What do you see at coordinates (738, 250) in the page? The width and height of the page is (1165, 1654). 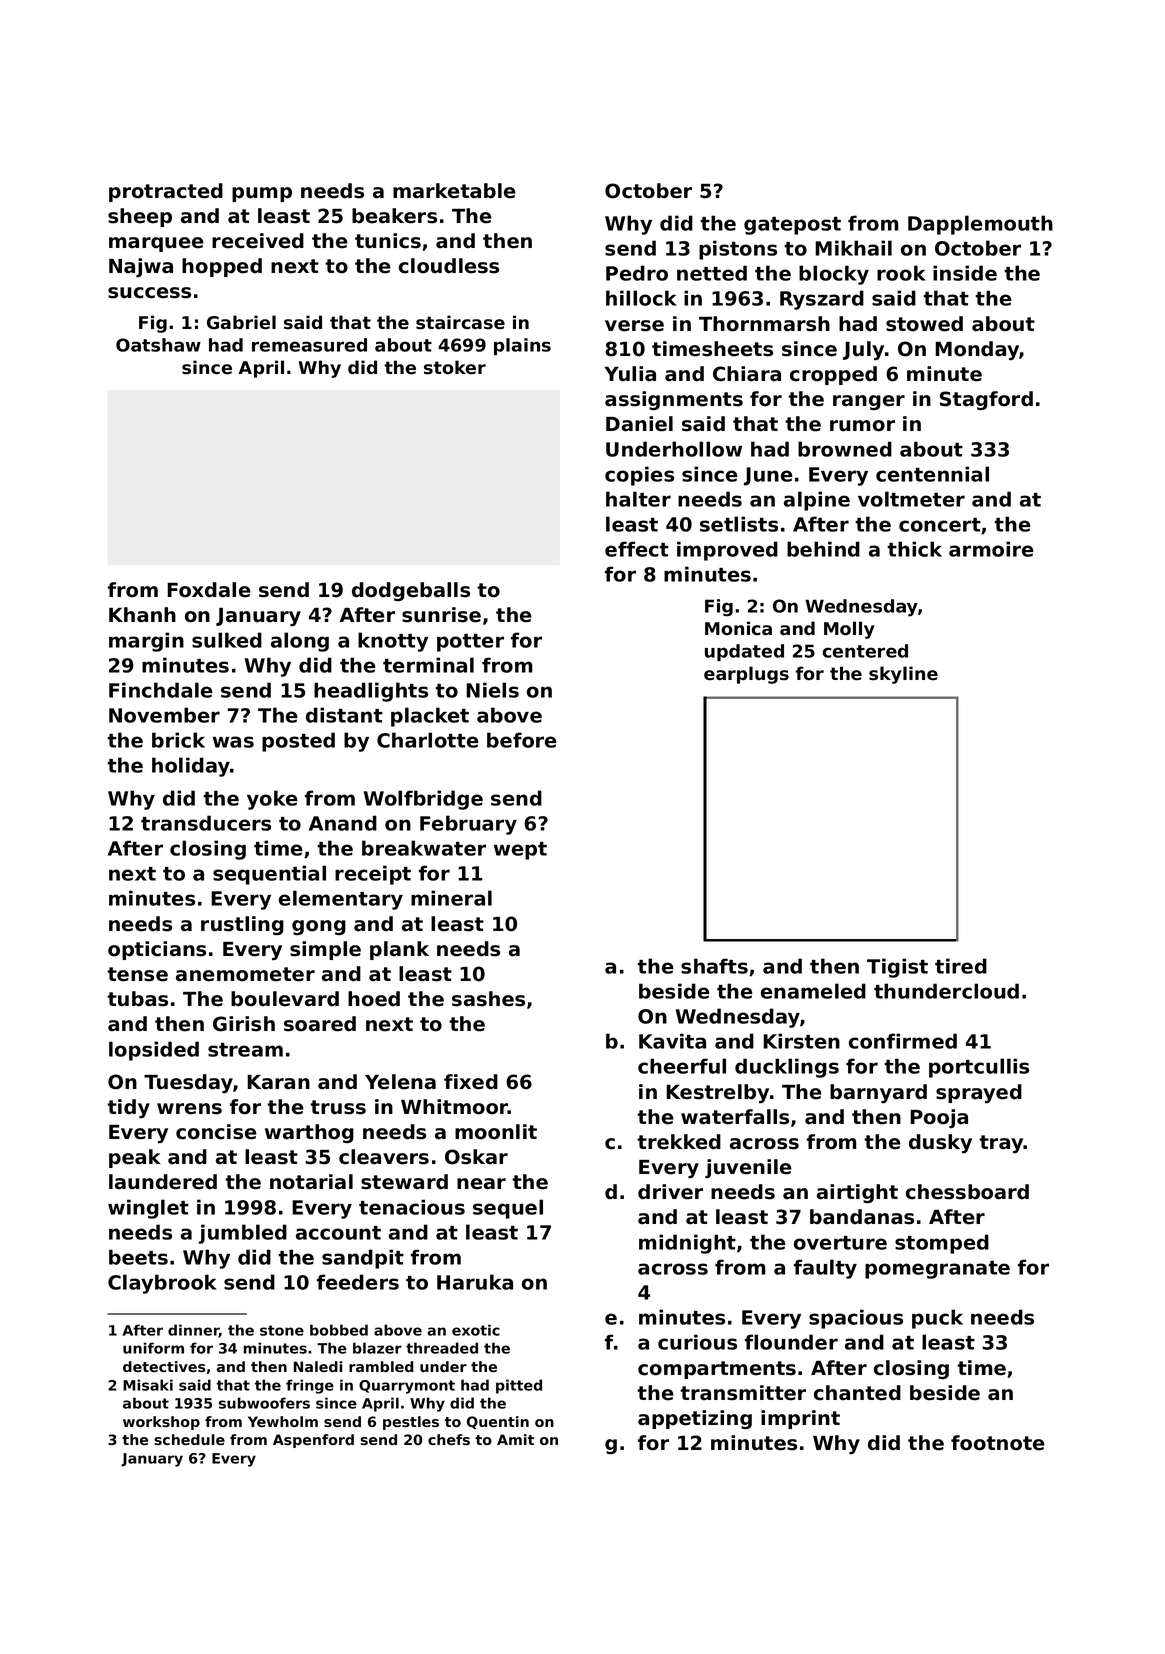 I see `pistons` at bounding box center [738, 250].
